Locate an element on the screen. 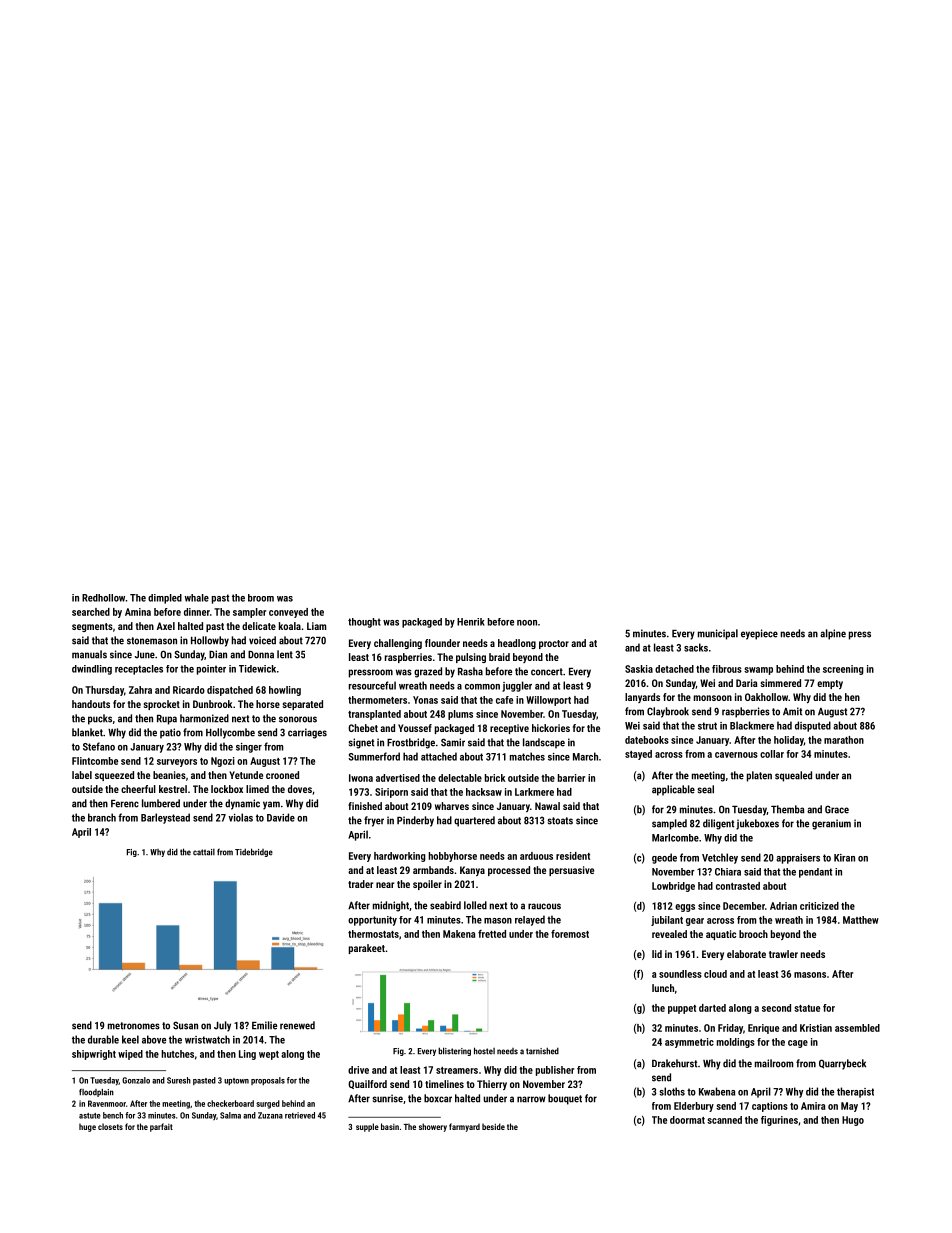 The height and width of the screenshot is (1233, 952). Kiran is located at coordinates (844, 858).
